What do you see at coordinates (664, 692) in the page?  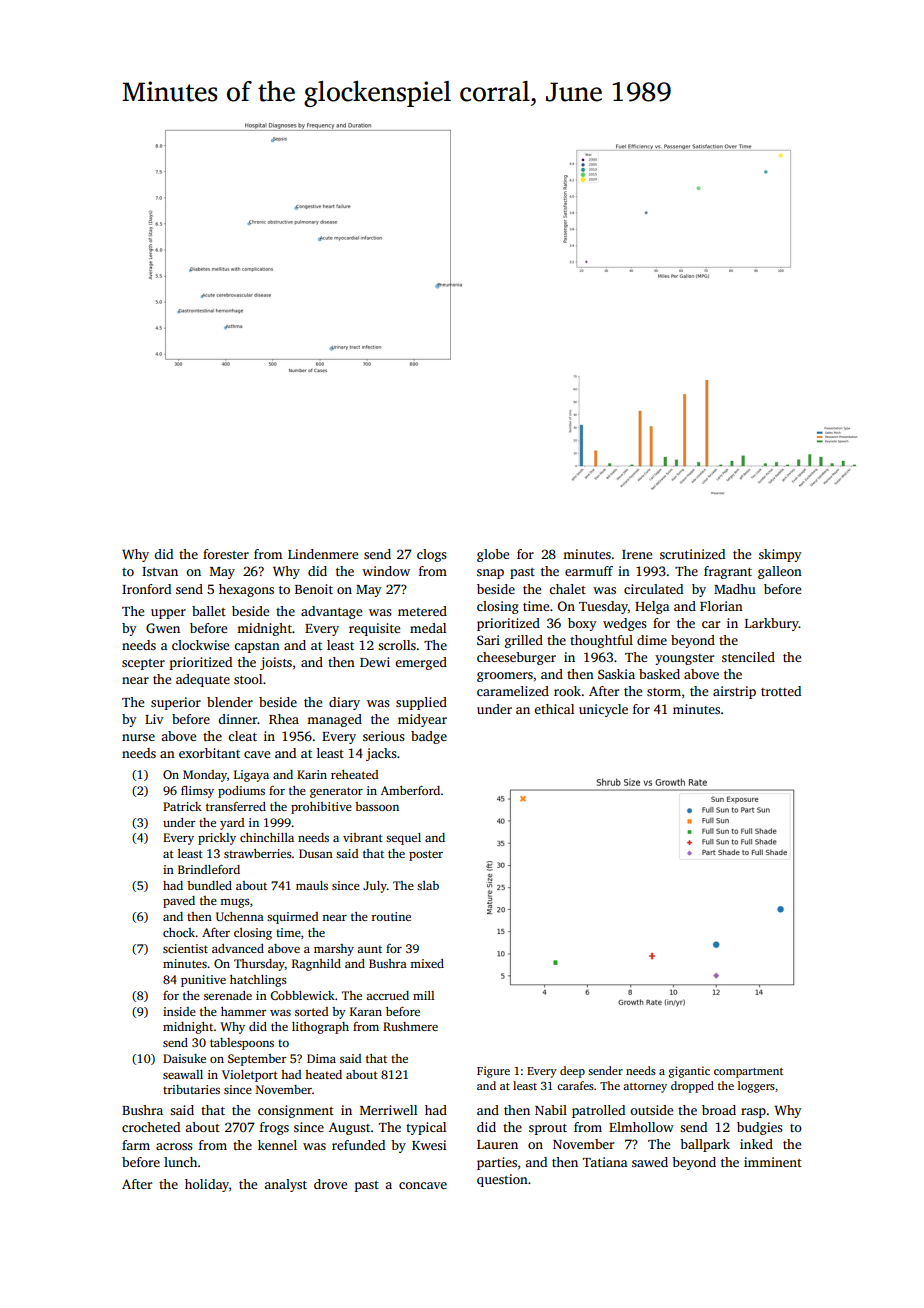 I see `storm` at bounding box center [664, 692].
